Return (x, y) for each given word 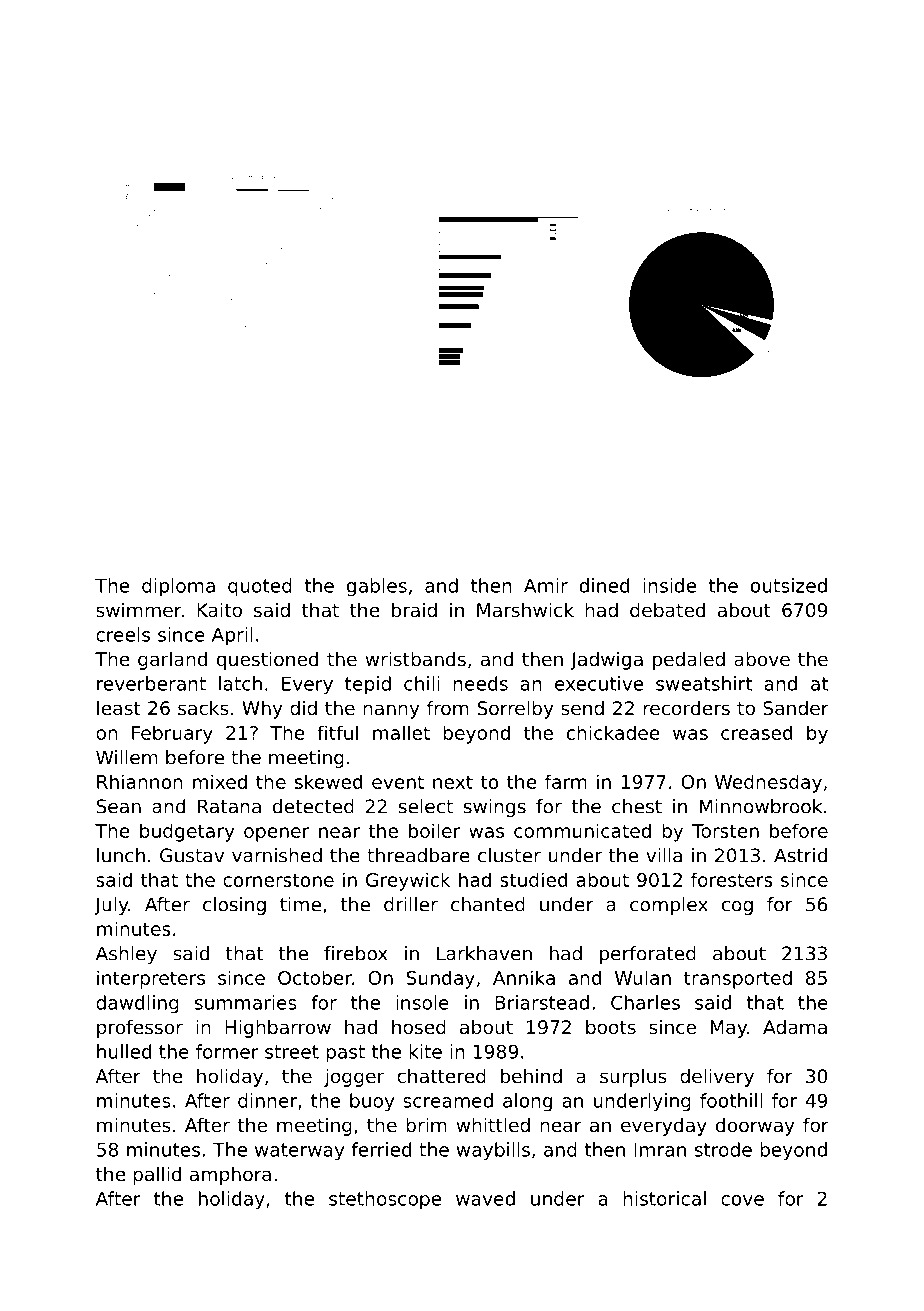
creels (123, 634)
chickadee (613, 732)
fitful (337, 732)
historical (664, 1198)
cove (742, 1200)
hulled (124, 1051)
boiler (434, 830)
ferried (381, 1149)
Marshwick (525, 610)
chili (421, 683)
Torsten (725, 831)
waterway (300, 1152)
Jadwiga (606, 661)
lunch (121, 855)
